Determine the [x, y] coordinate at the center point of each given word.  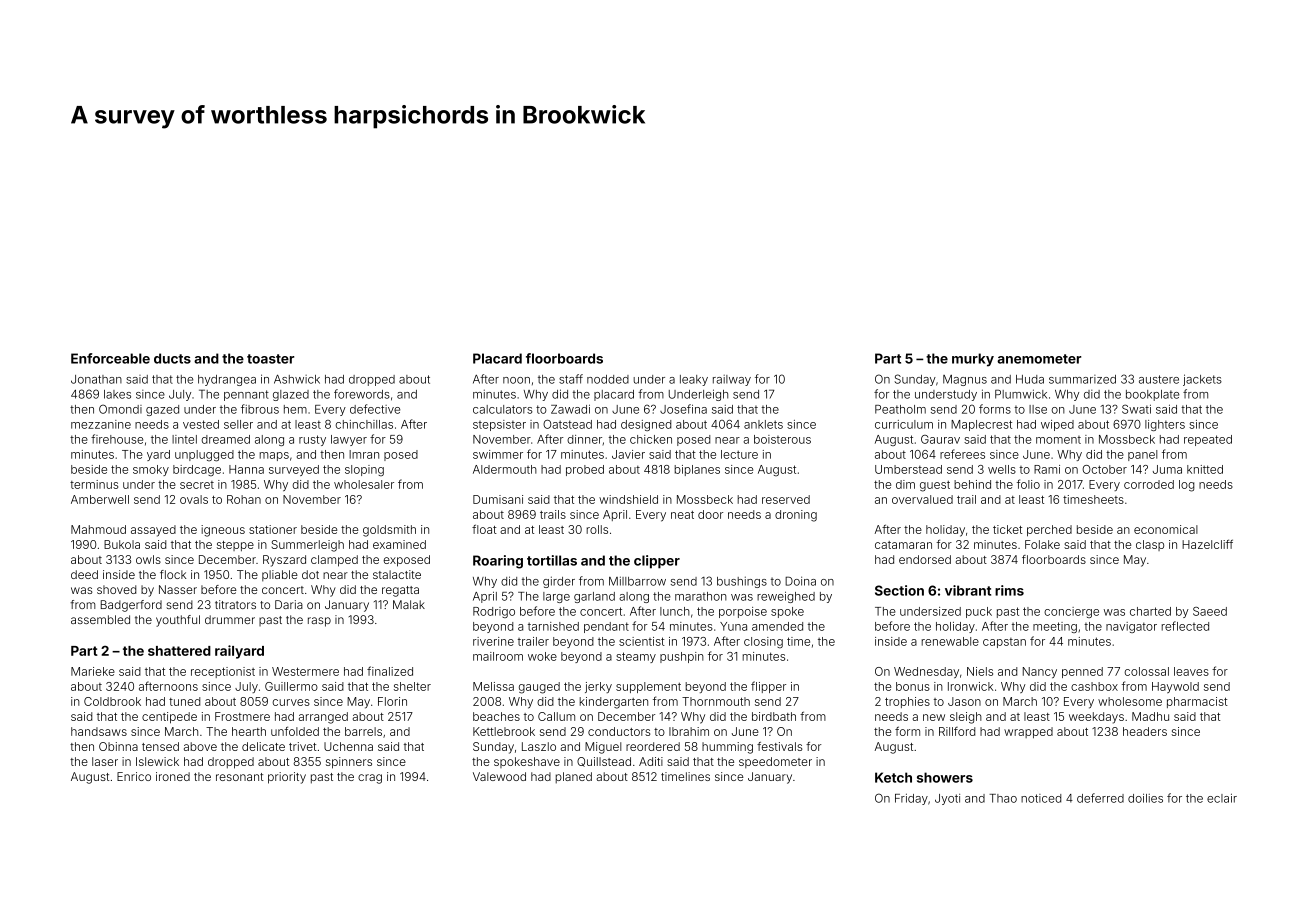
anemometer [1039, 359]
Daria [289, 604]
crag [370, 779]
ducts [172, 358]
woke [542, 656]
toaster [270, 359]
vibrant [968, 590]
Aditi [651, 761]
